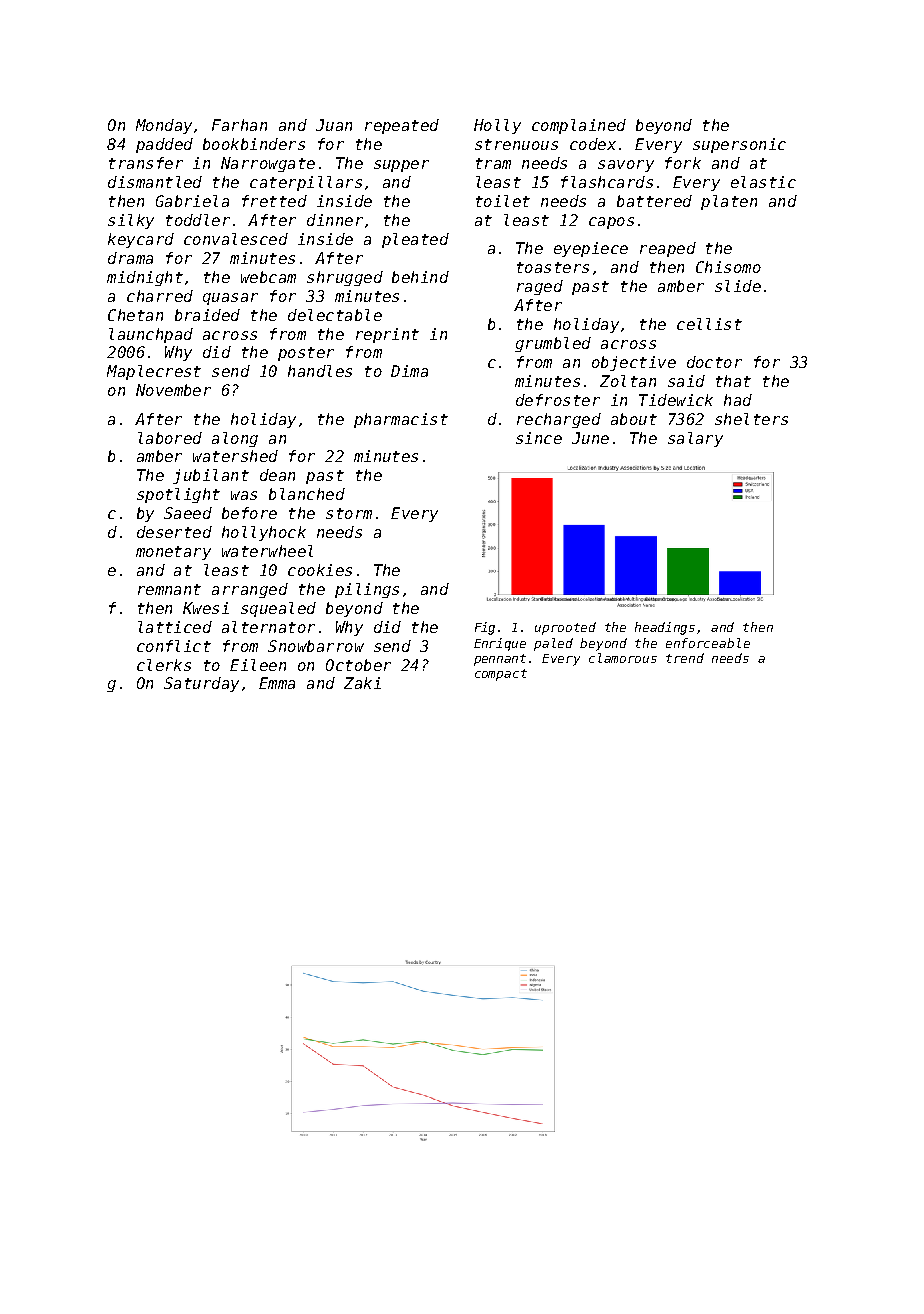 Image resolution: width=924 pixels, height=1314 pixels. Describe the element at coordinates (401, 420) in the document. I see `pharmacist` at that location.
